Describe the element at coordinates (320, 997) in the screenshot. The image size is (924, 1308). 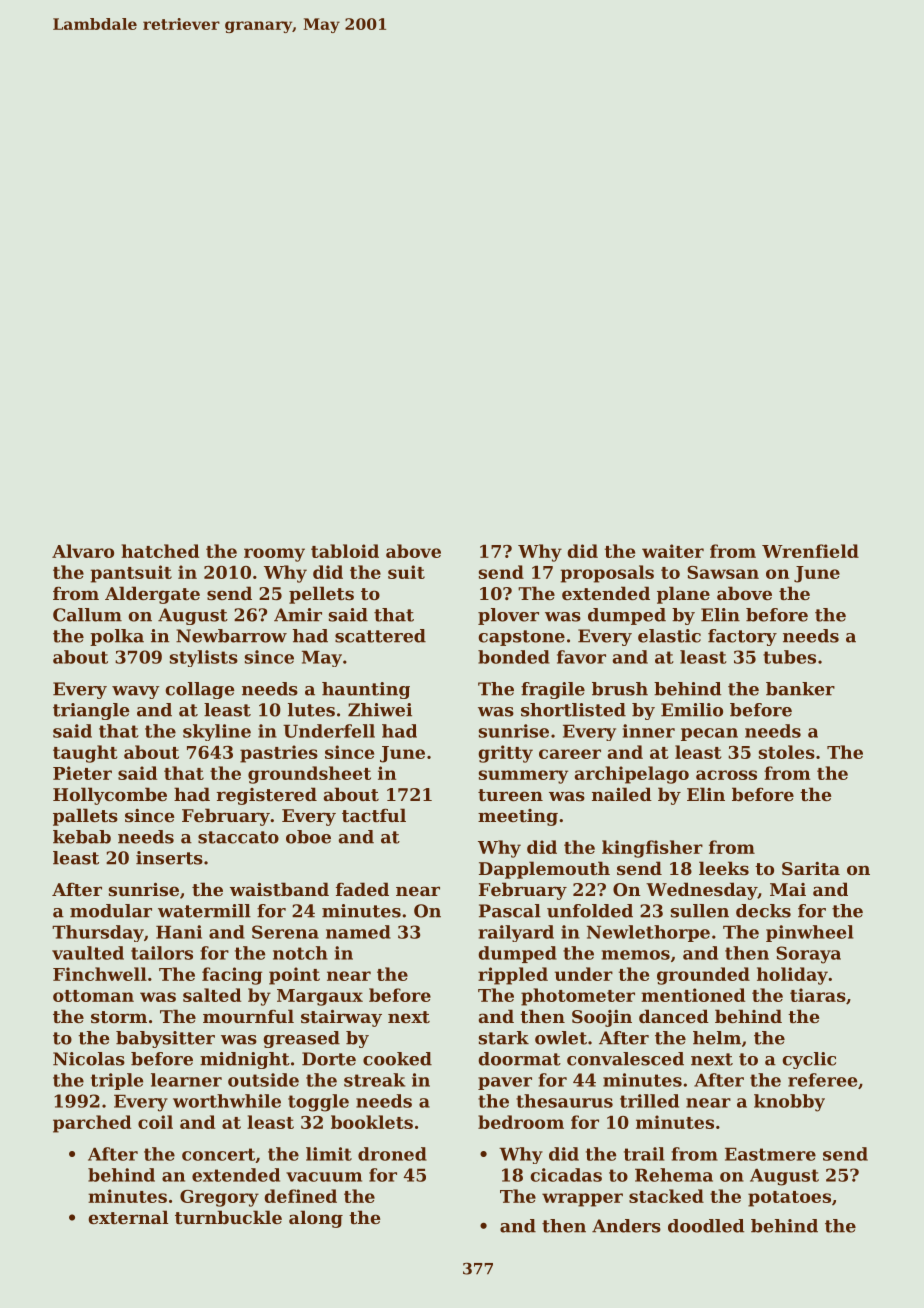
I see `Margaux` at that location.
